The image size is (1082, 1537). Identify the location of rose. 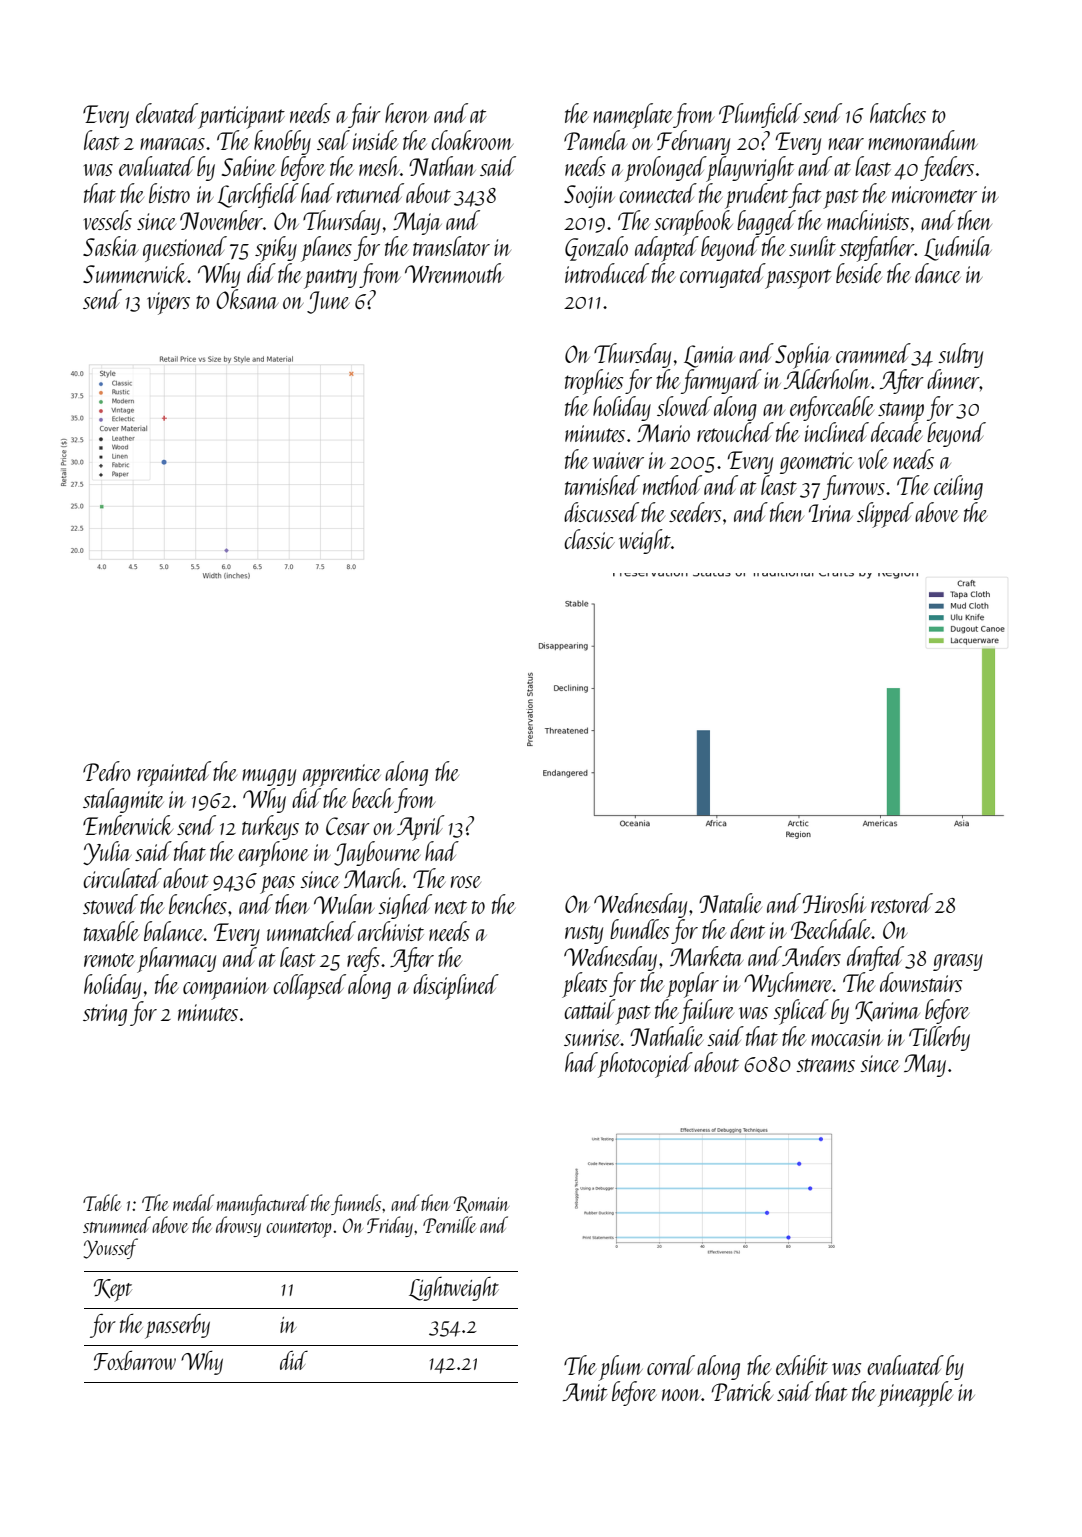
(466, 882).
